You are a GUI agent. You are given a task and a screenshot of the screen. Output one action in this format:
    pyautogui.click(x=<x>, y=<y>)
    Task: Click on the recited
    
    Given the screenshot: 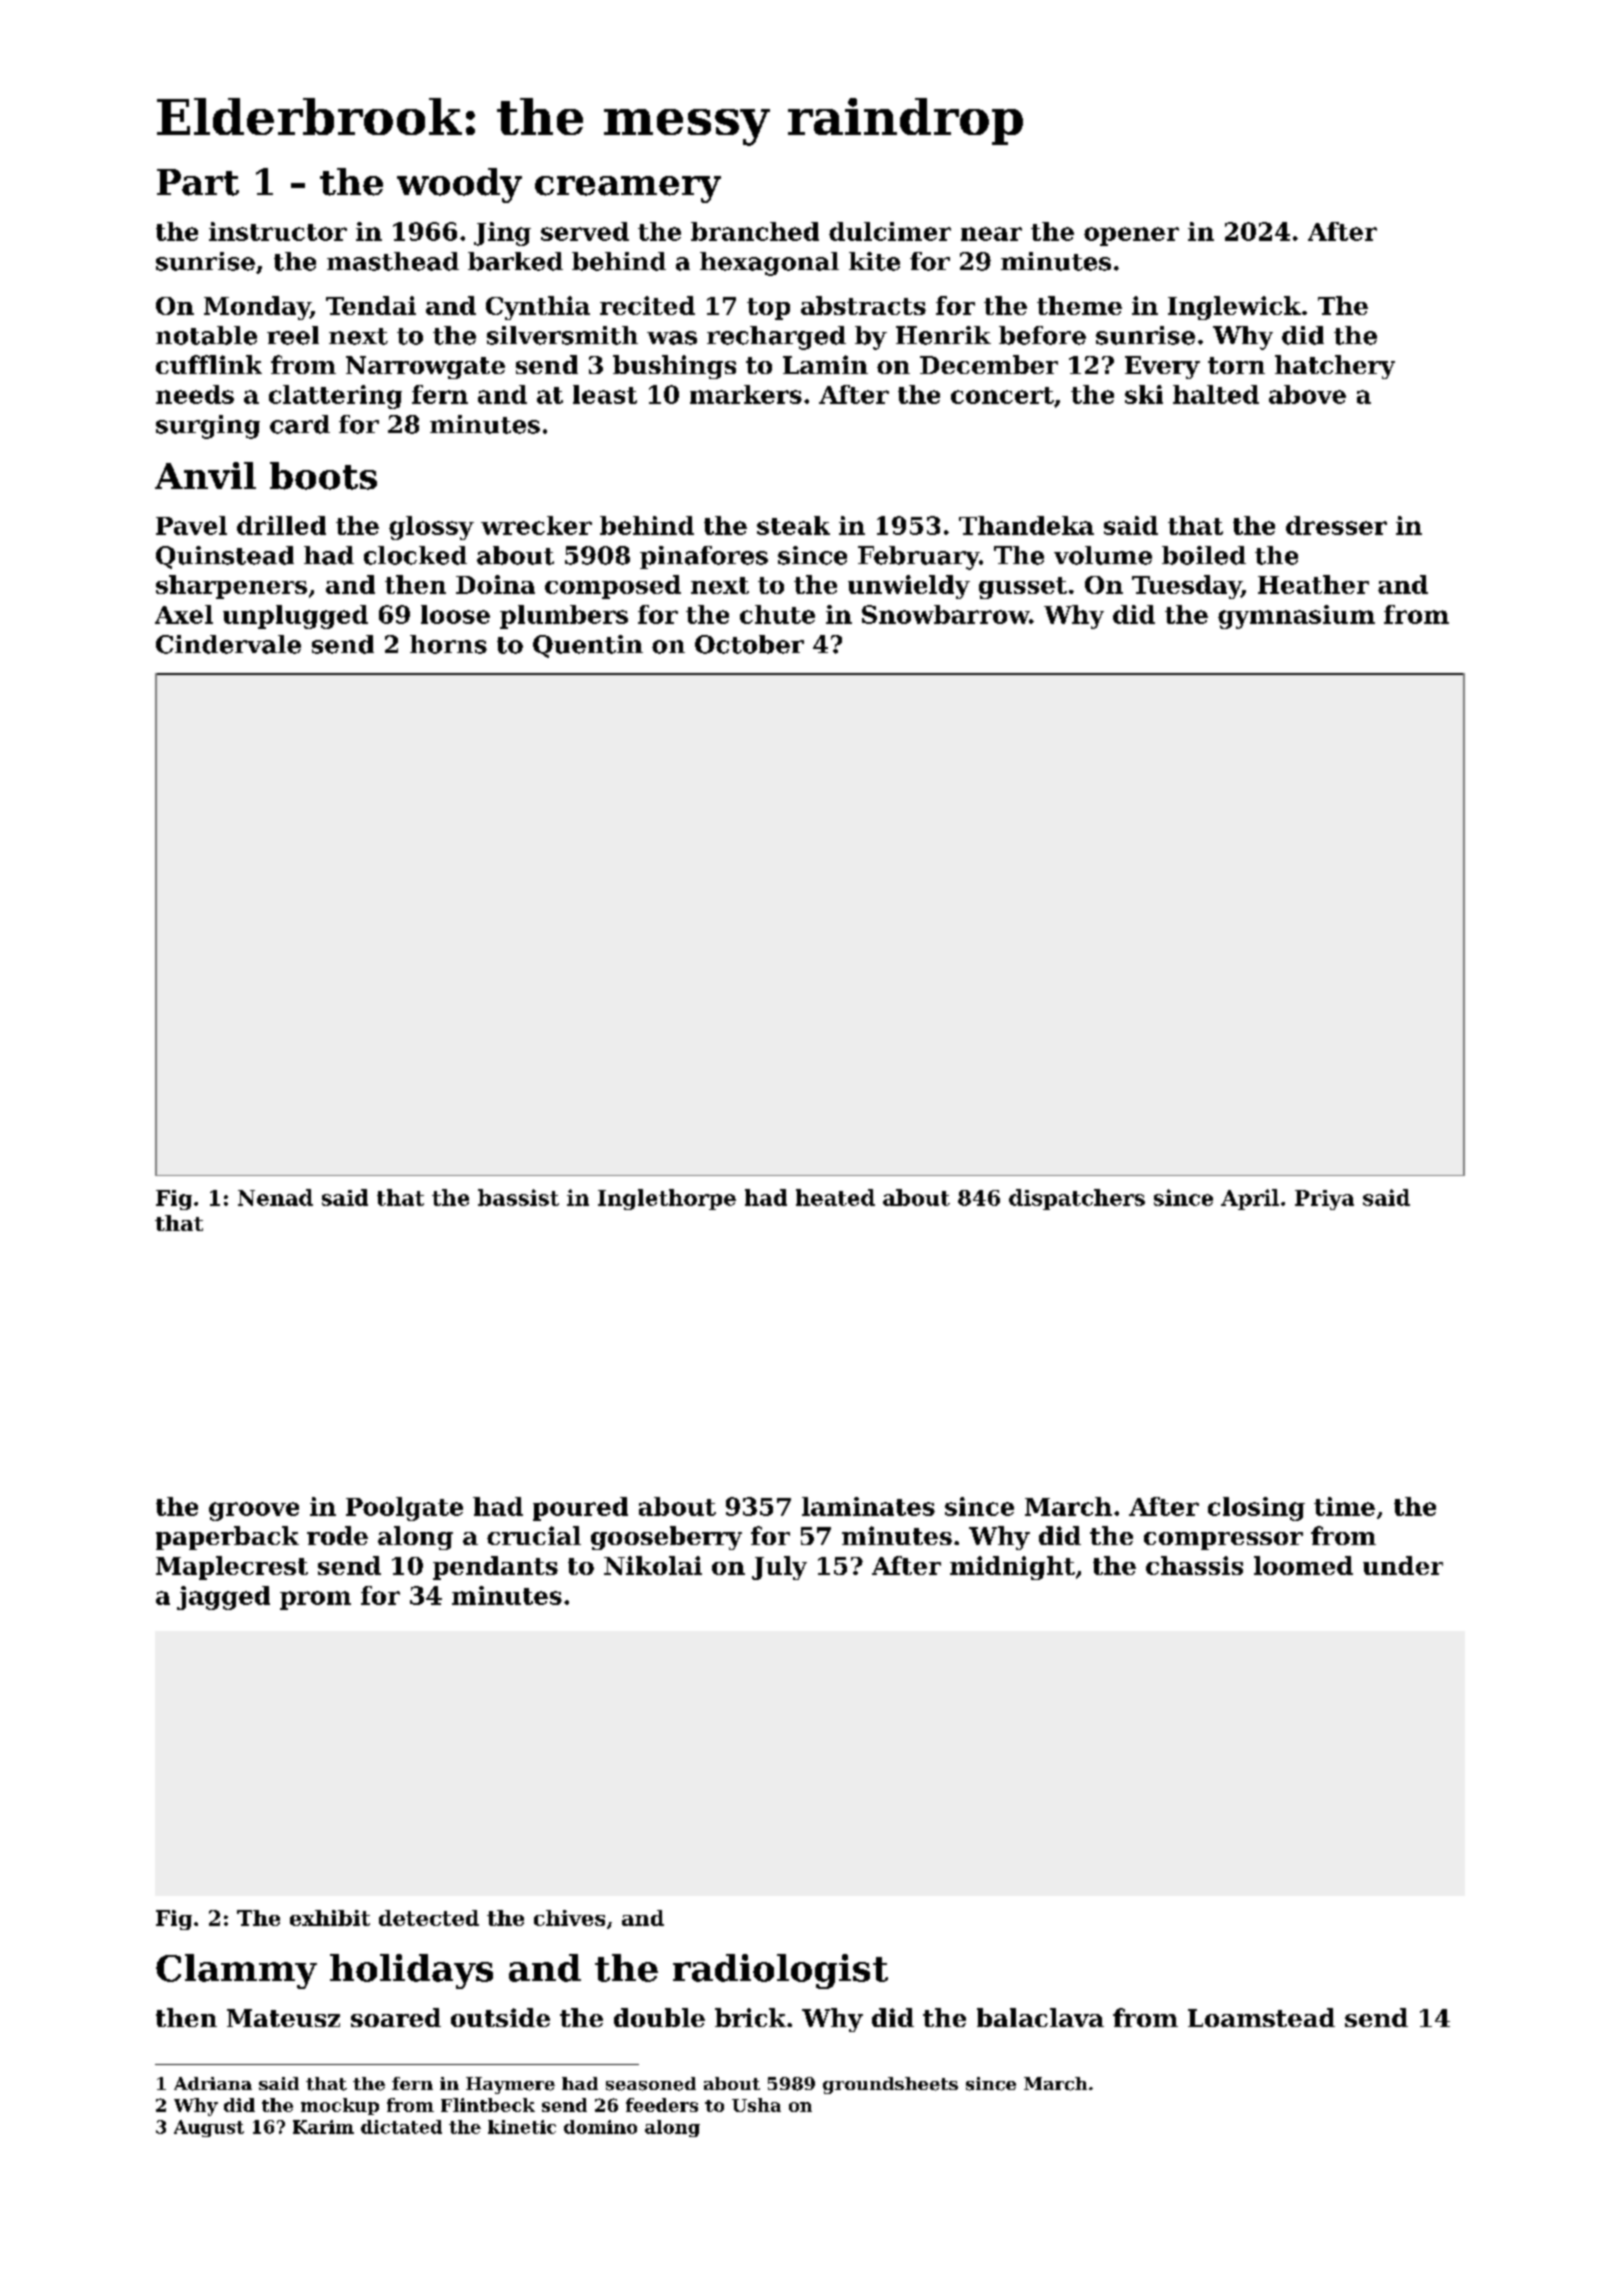 What is the action you would take?
    pyautogui.click(x=647, y=305)
